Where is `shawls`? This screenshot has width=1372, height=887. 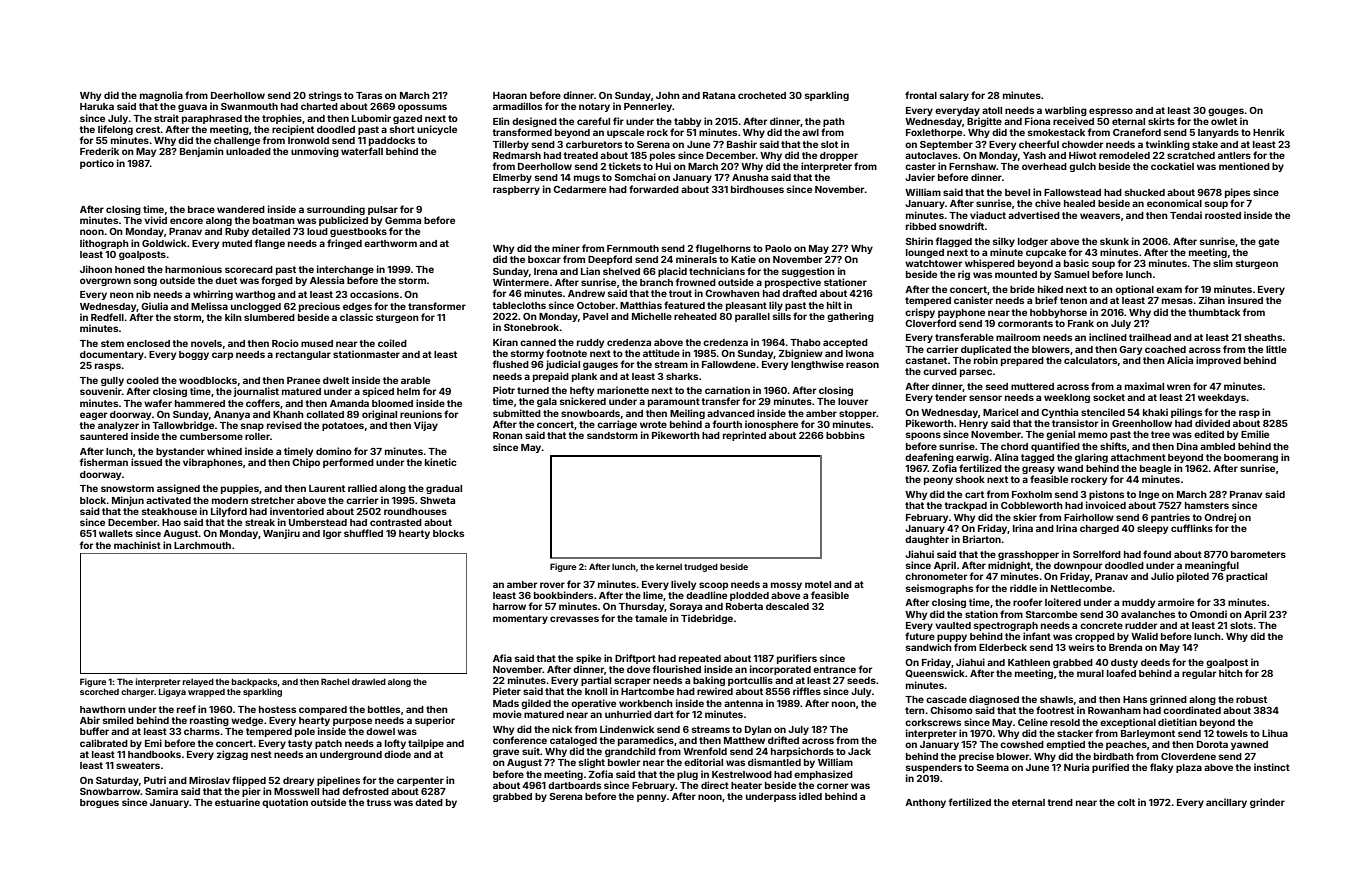 shawls is located at coordinates (1056, 699).
